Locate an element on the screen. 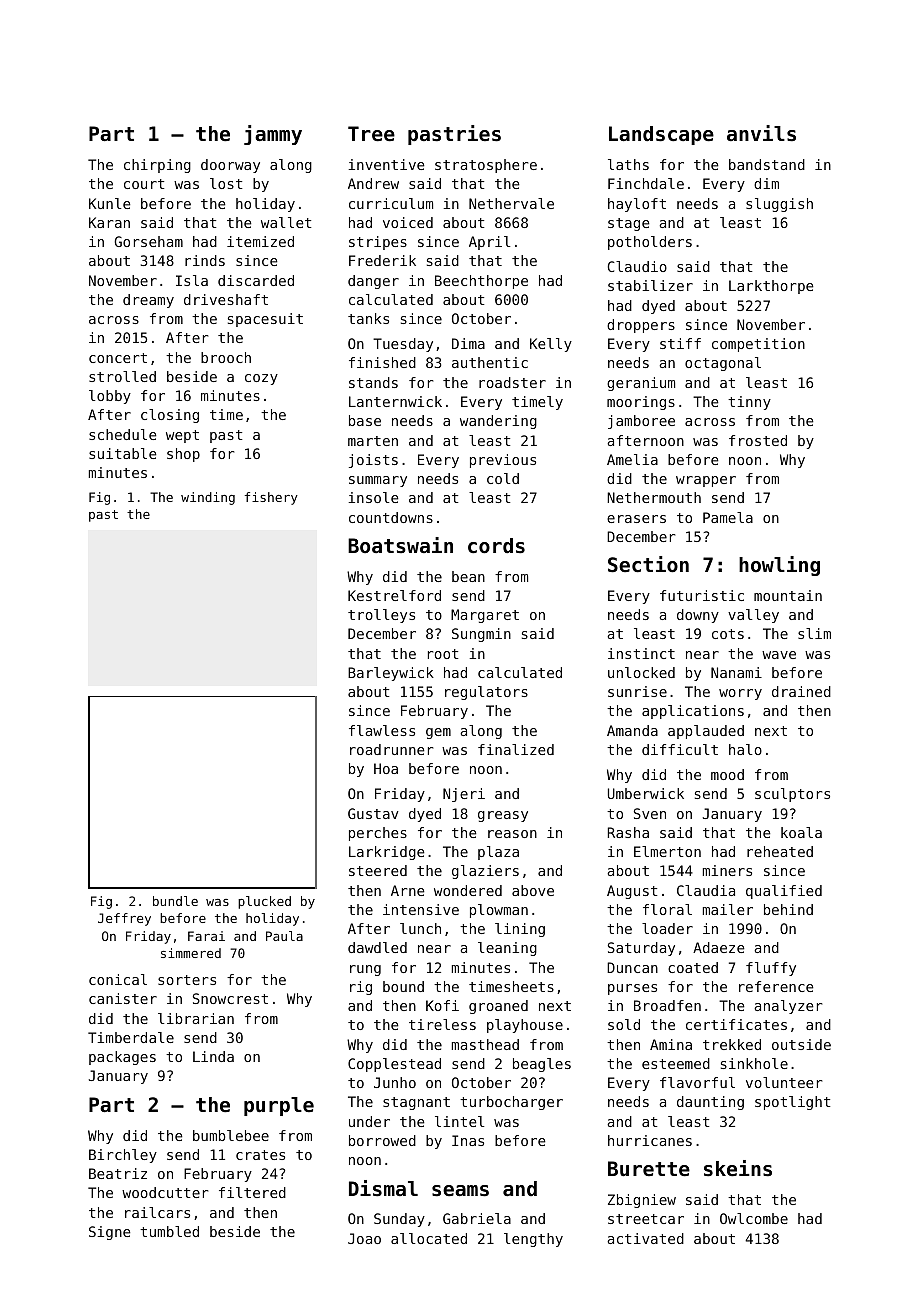 Image resolution: width=924 pixels, height=1308 pixels. jammy is located at coordinates (273, 135).
